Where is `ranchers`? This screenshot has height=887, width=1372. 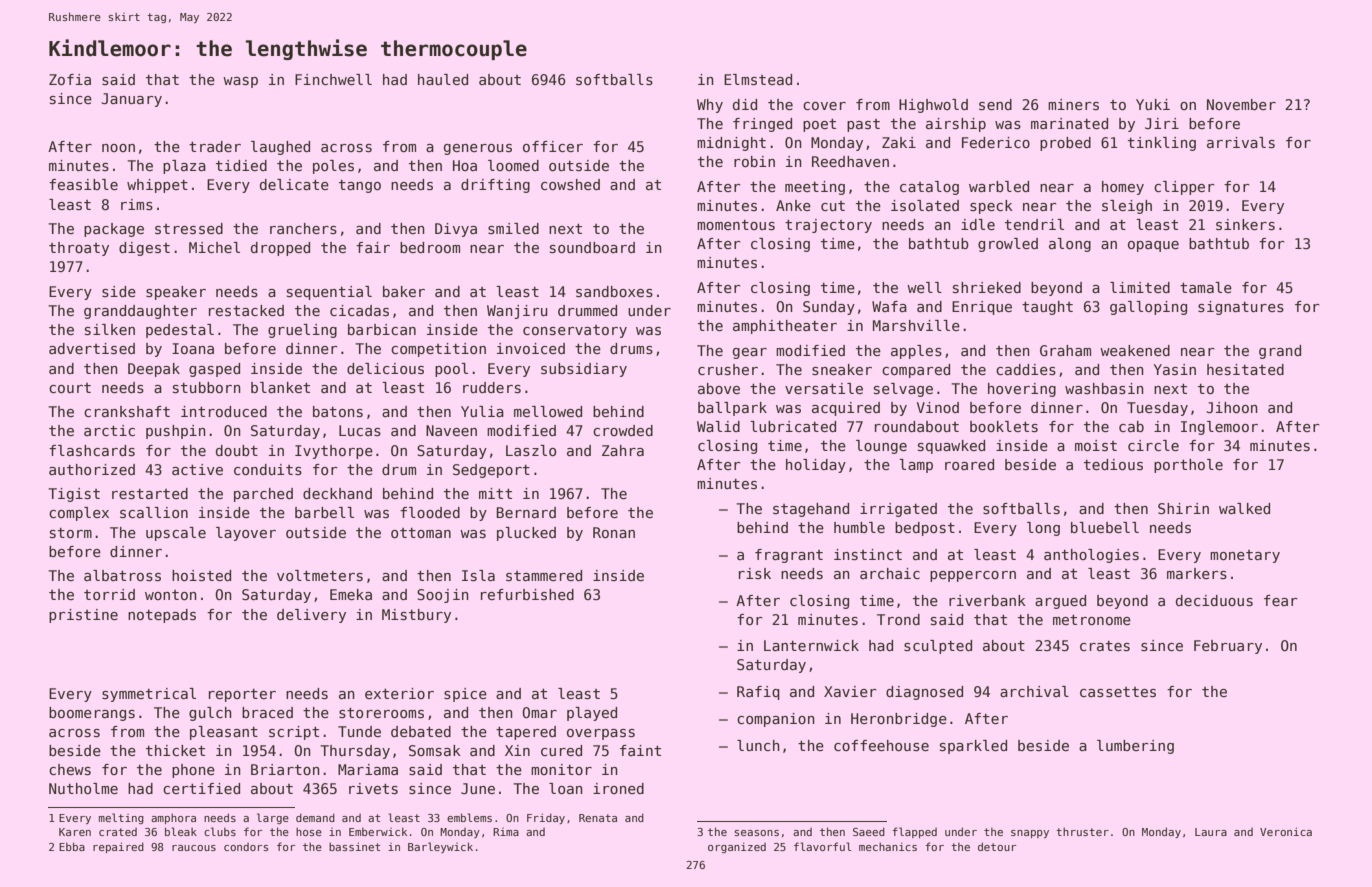
ranchers is located at coordinates (303, 228).
